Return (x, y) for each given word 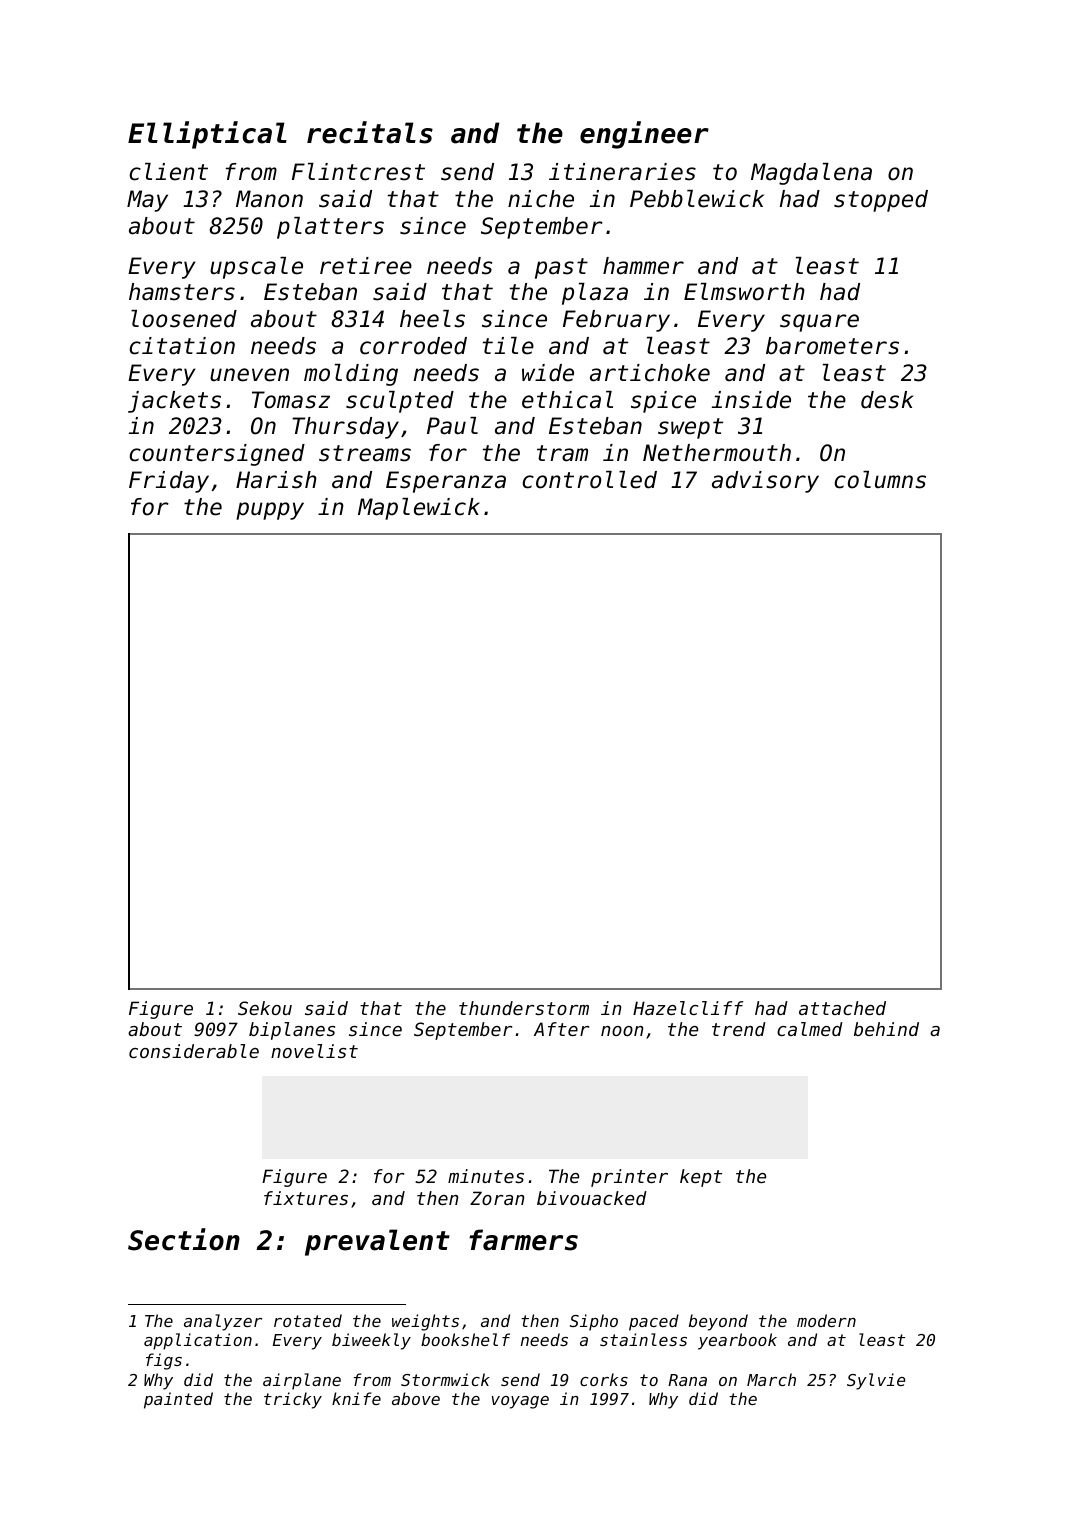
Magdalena (811, 174)
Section (184, 1239)
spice (663, 402)
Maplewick (419, 509)
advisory (765, 482)
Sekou (265, 1008)
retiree (366, 266)
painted (178, 1400)
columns (880, 480)
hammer (643, 266)
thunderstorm (524, 1008)
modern (826, 1320)
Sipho (594, 1322)
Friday (169, 482)
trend (739, 1029)
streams (365, 453)
